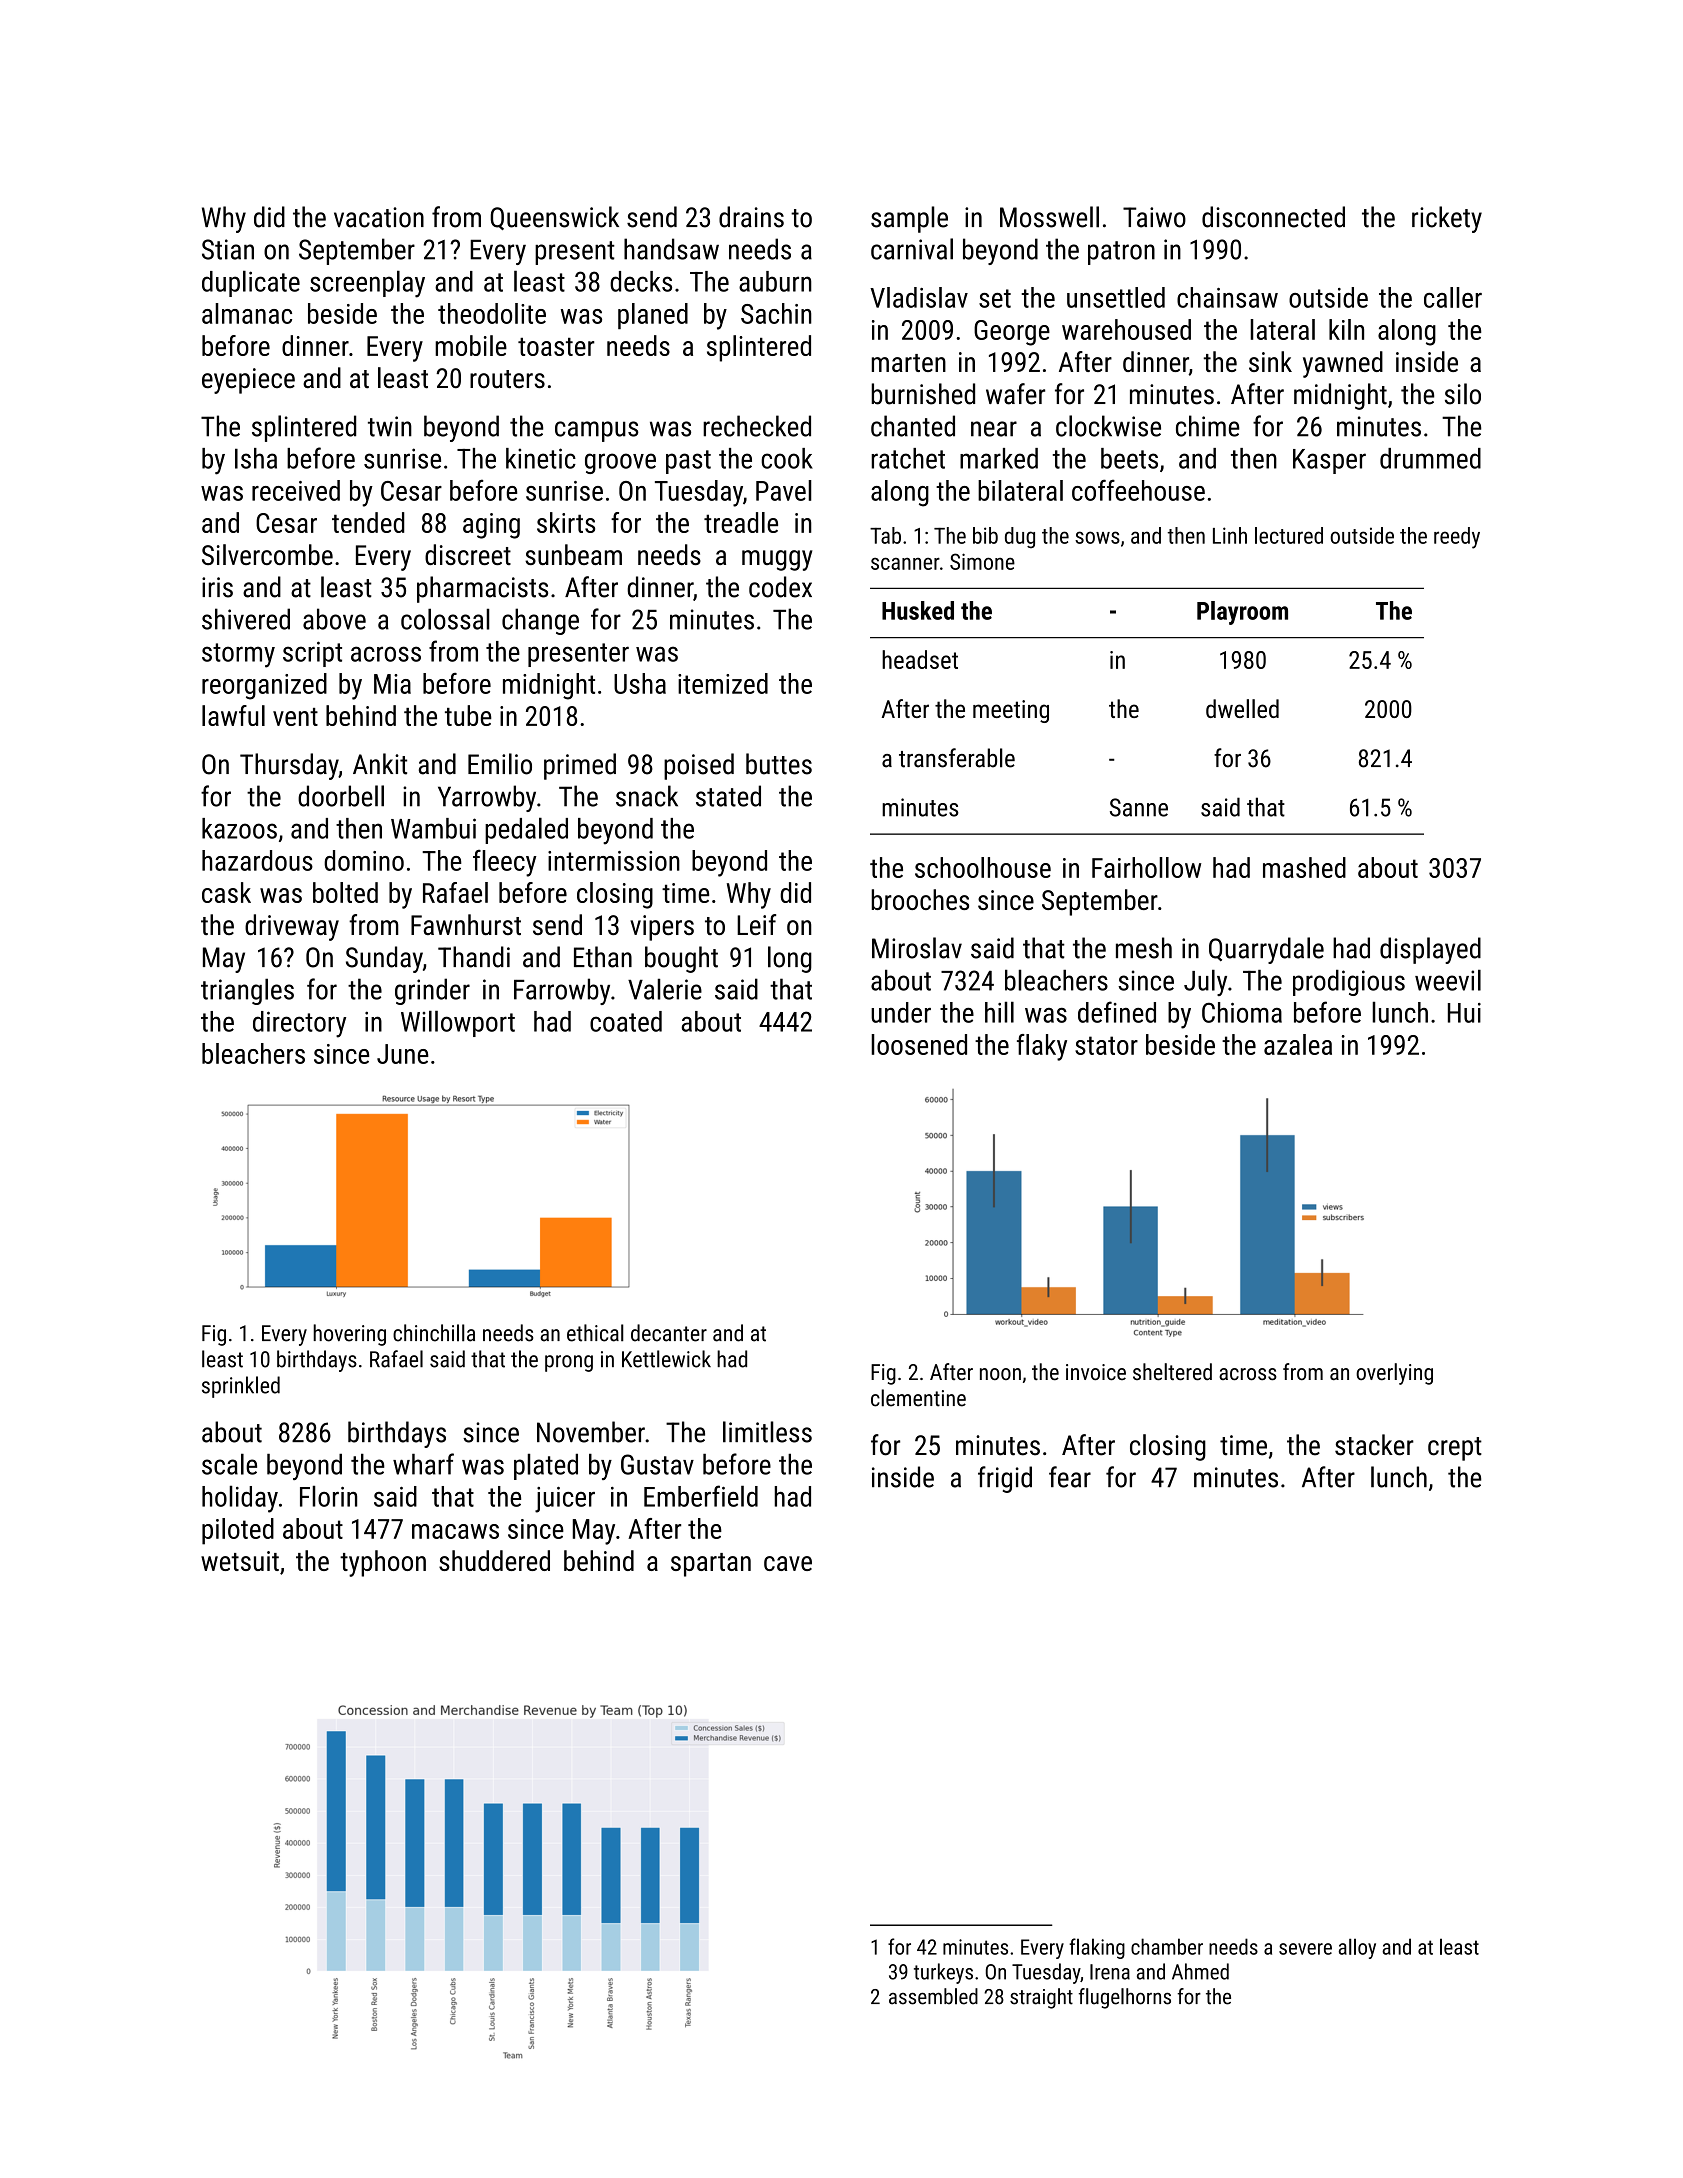  Describe the element at coordinates (933, 1996) in the page. I see `assembled` at that location.
